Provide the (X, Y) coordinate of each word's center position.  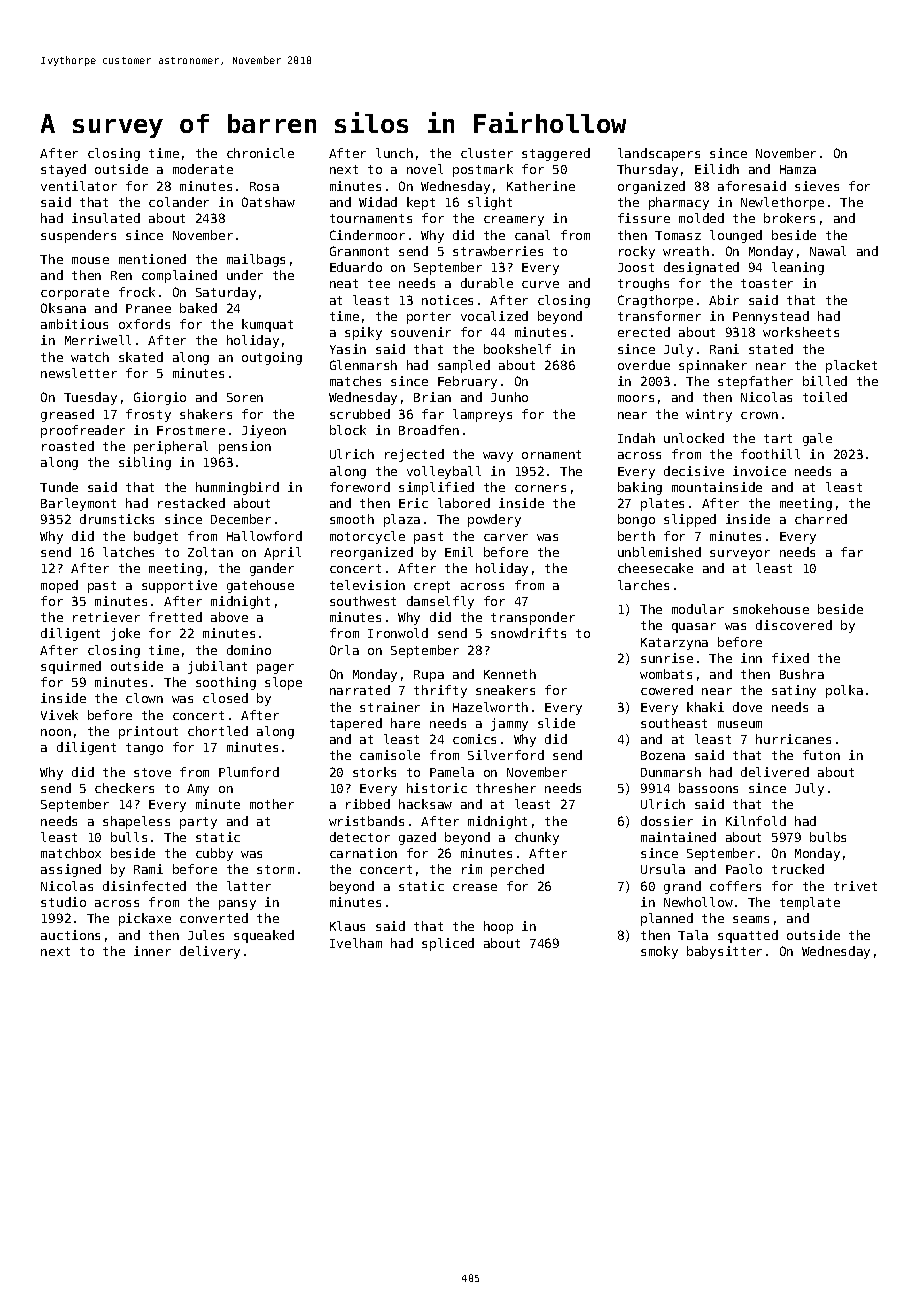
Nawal (828, 251)
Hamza (798, 169)
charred (821, 519)
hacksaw (425, 804)
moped (59, 586)
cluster (487, 153)
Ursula (663, 869)
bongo (636, 520)
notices (447, 300)
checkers (124, 788)
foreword (360, 487)
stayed (63, 170)
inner (152, 951)
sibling (145, 463)
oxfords (144, 324)
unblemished (659, 552)
